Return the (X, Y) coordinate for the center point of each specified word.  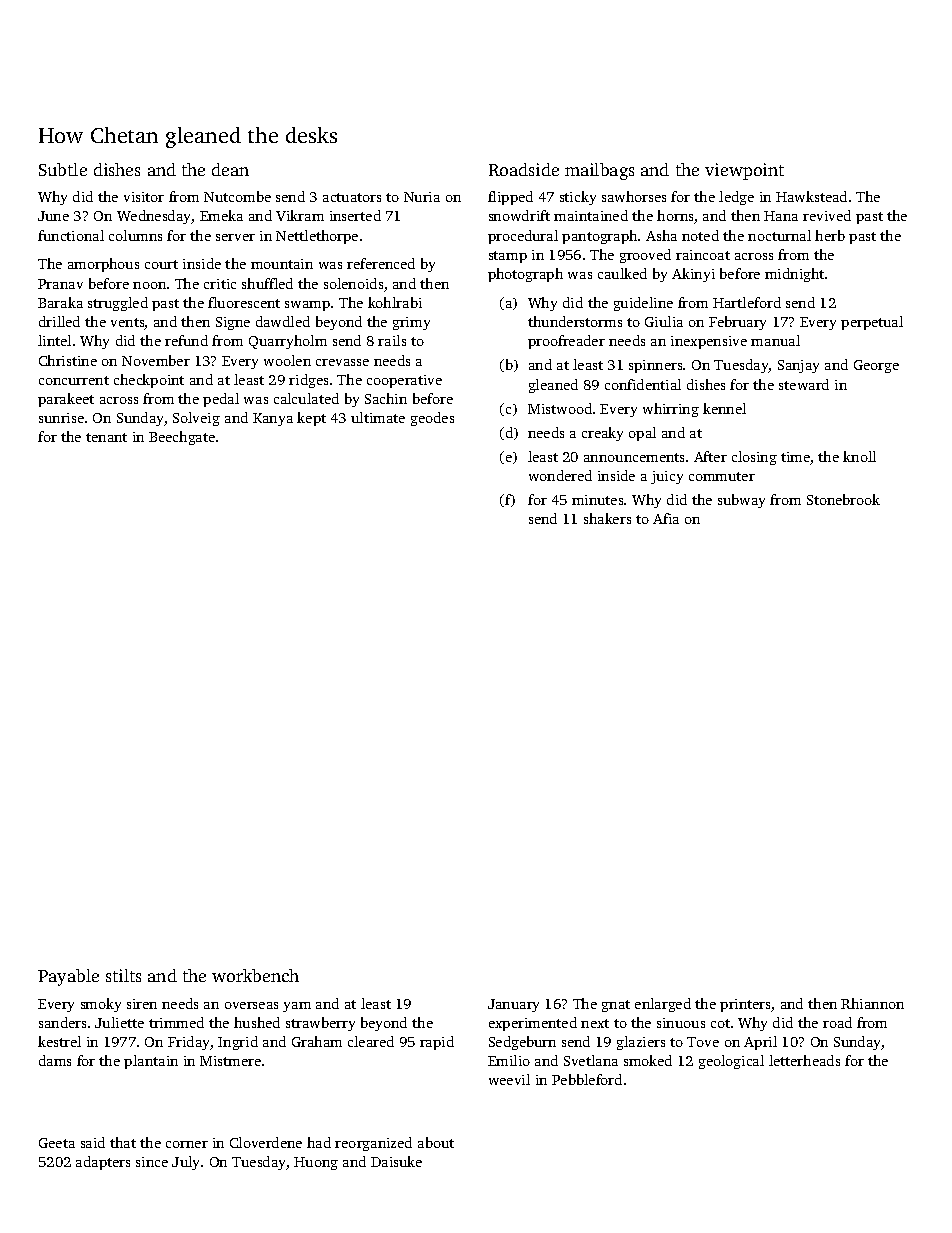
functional (71, 235)
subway (741, 501)
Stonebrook (843, 499)
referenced (381, 263)
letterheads (804, 1060)
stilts (123, 975)
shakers (607, 518)
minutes (597, 500)
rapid (437, 1043)
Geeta (57, 1143)
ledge (736, 198)
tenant (106, 437)
